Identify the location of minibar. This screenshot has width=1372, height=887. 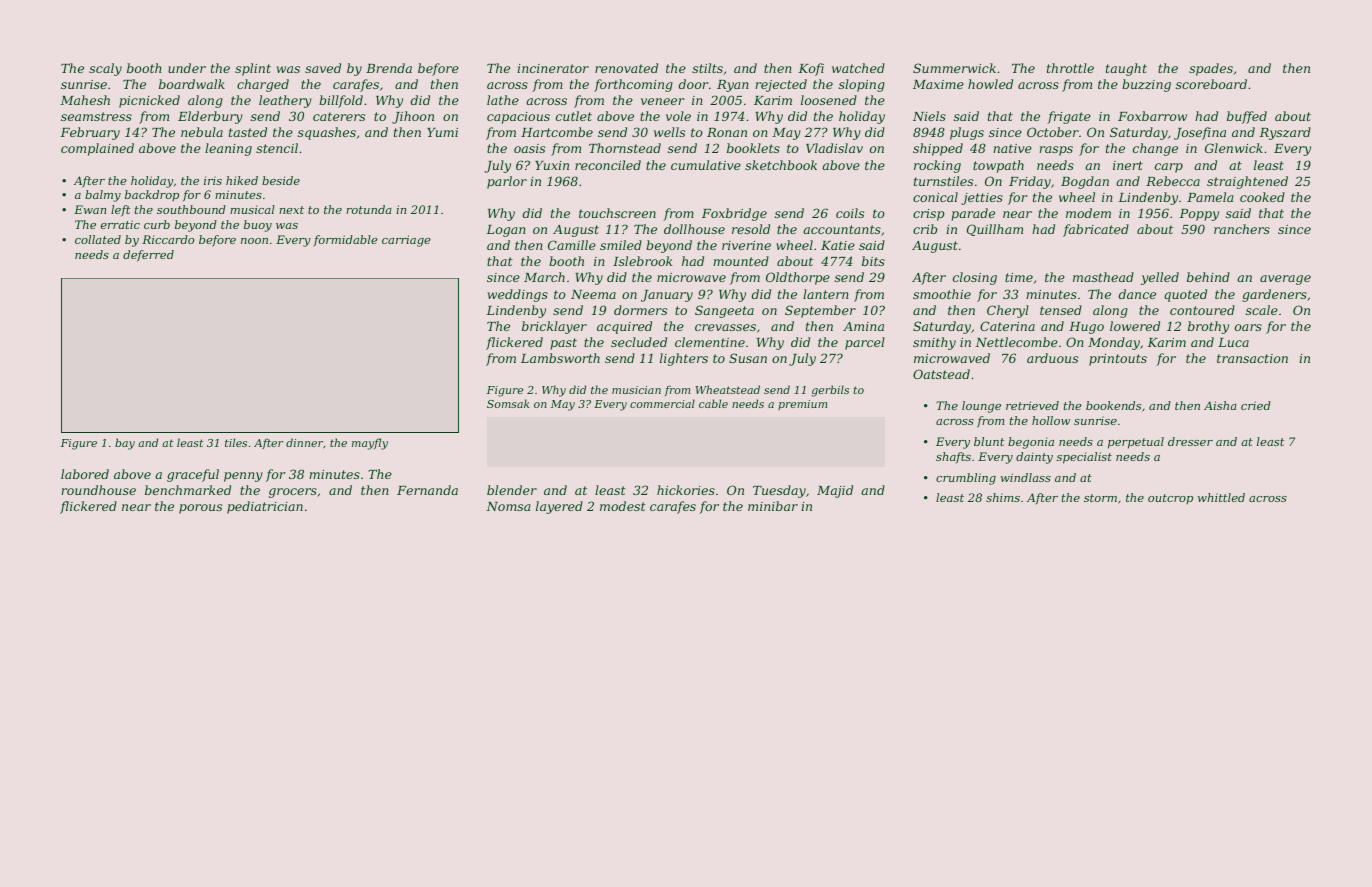
(773, 506).
